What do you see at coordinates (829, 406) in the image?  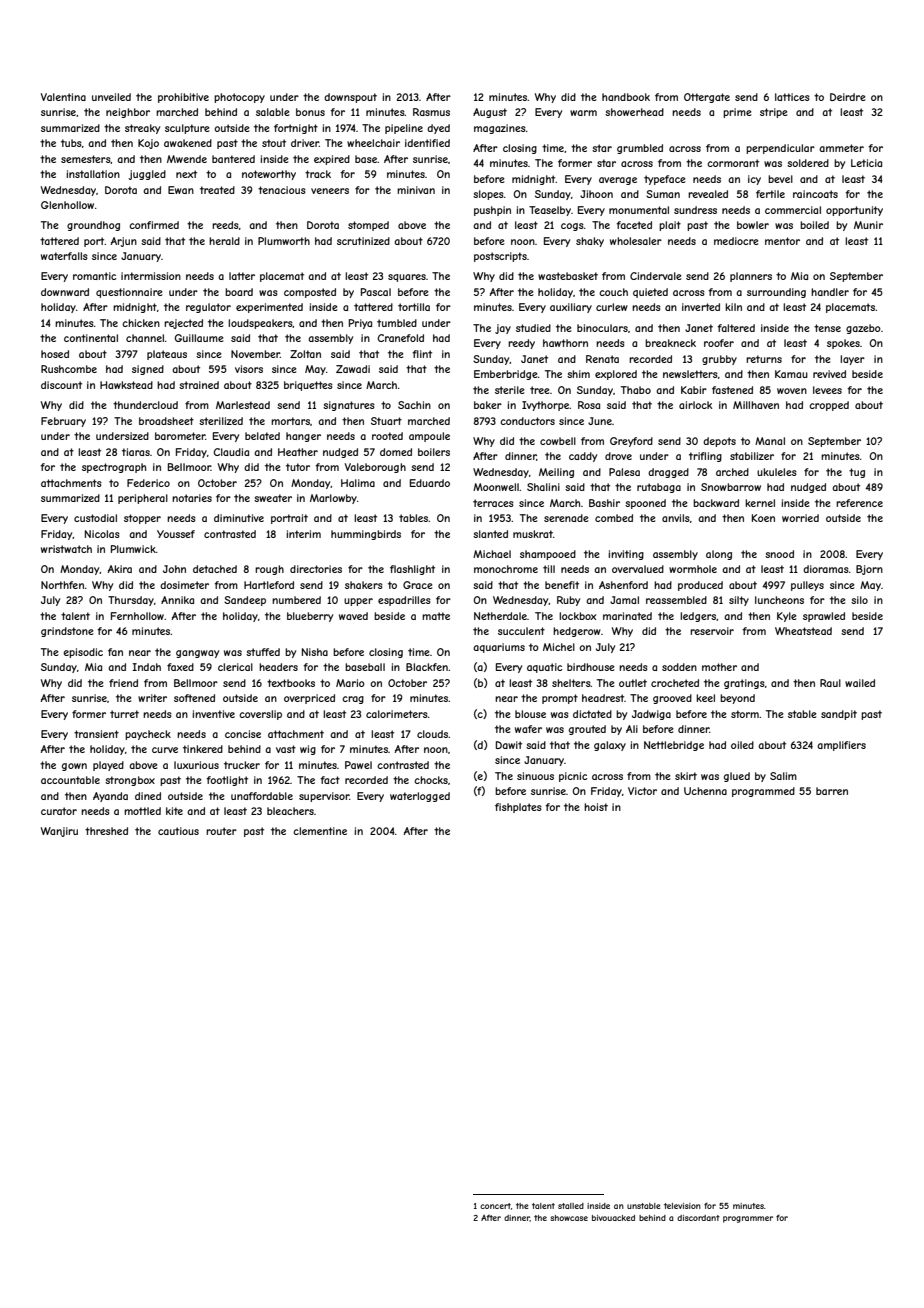 I see `cropped` at bounding box center [829, 406].
